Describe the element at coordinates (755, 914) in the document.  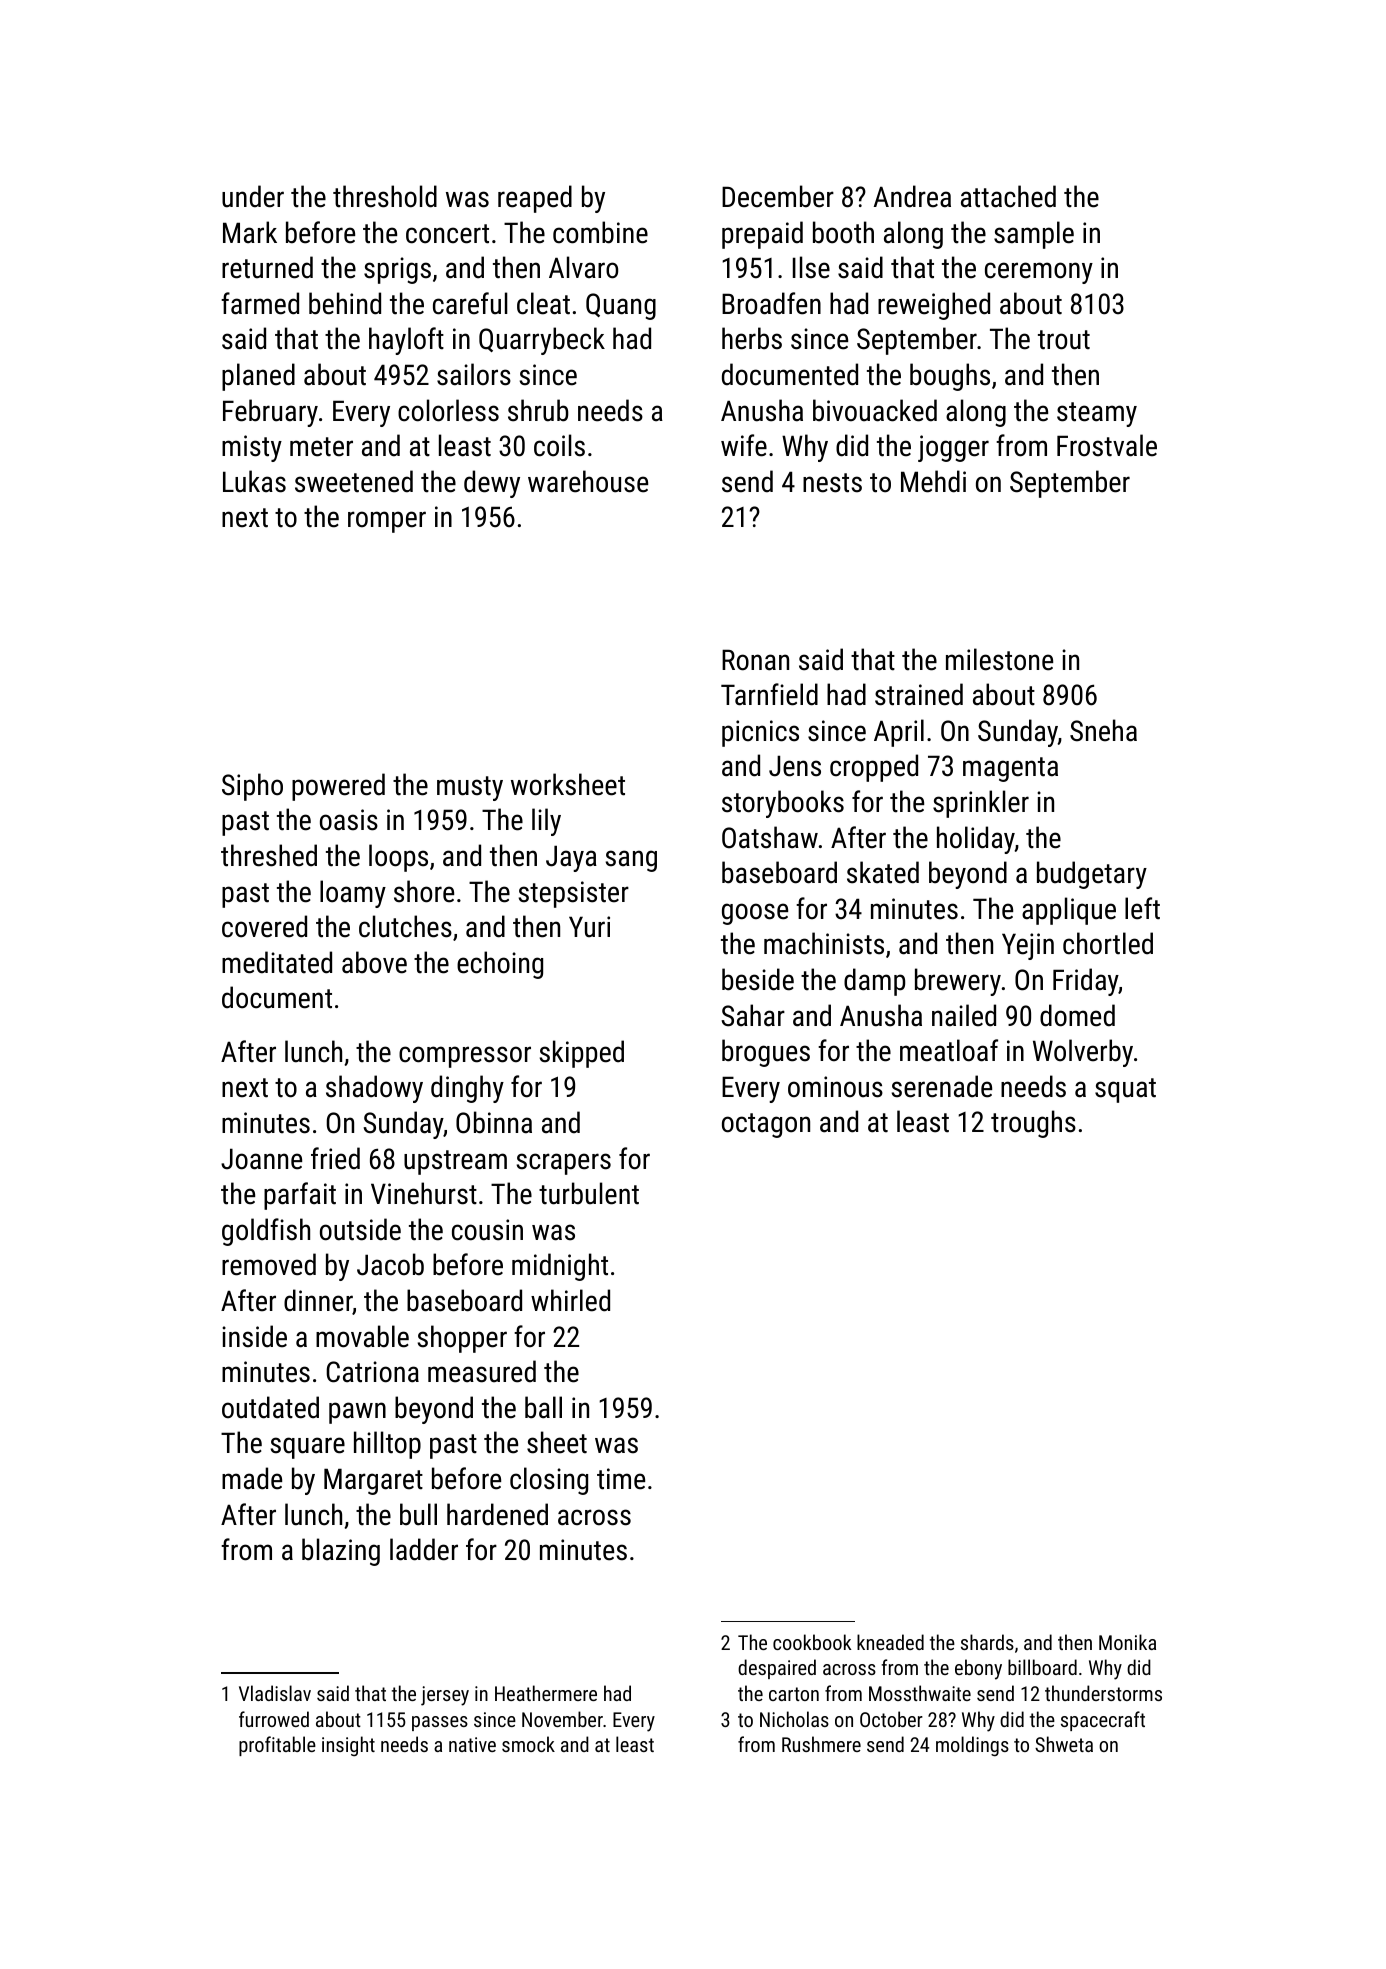
I see `goose` at that location.
